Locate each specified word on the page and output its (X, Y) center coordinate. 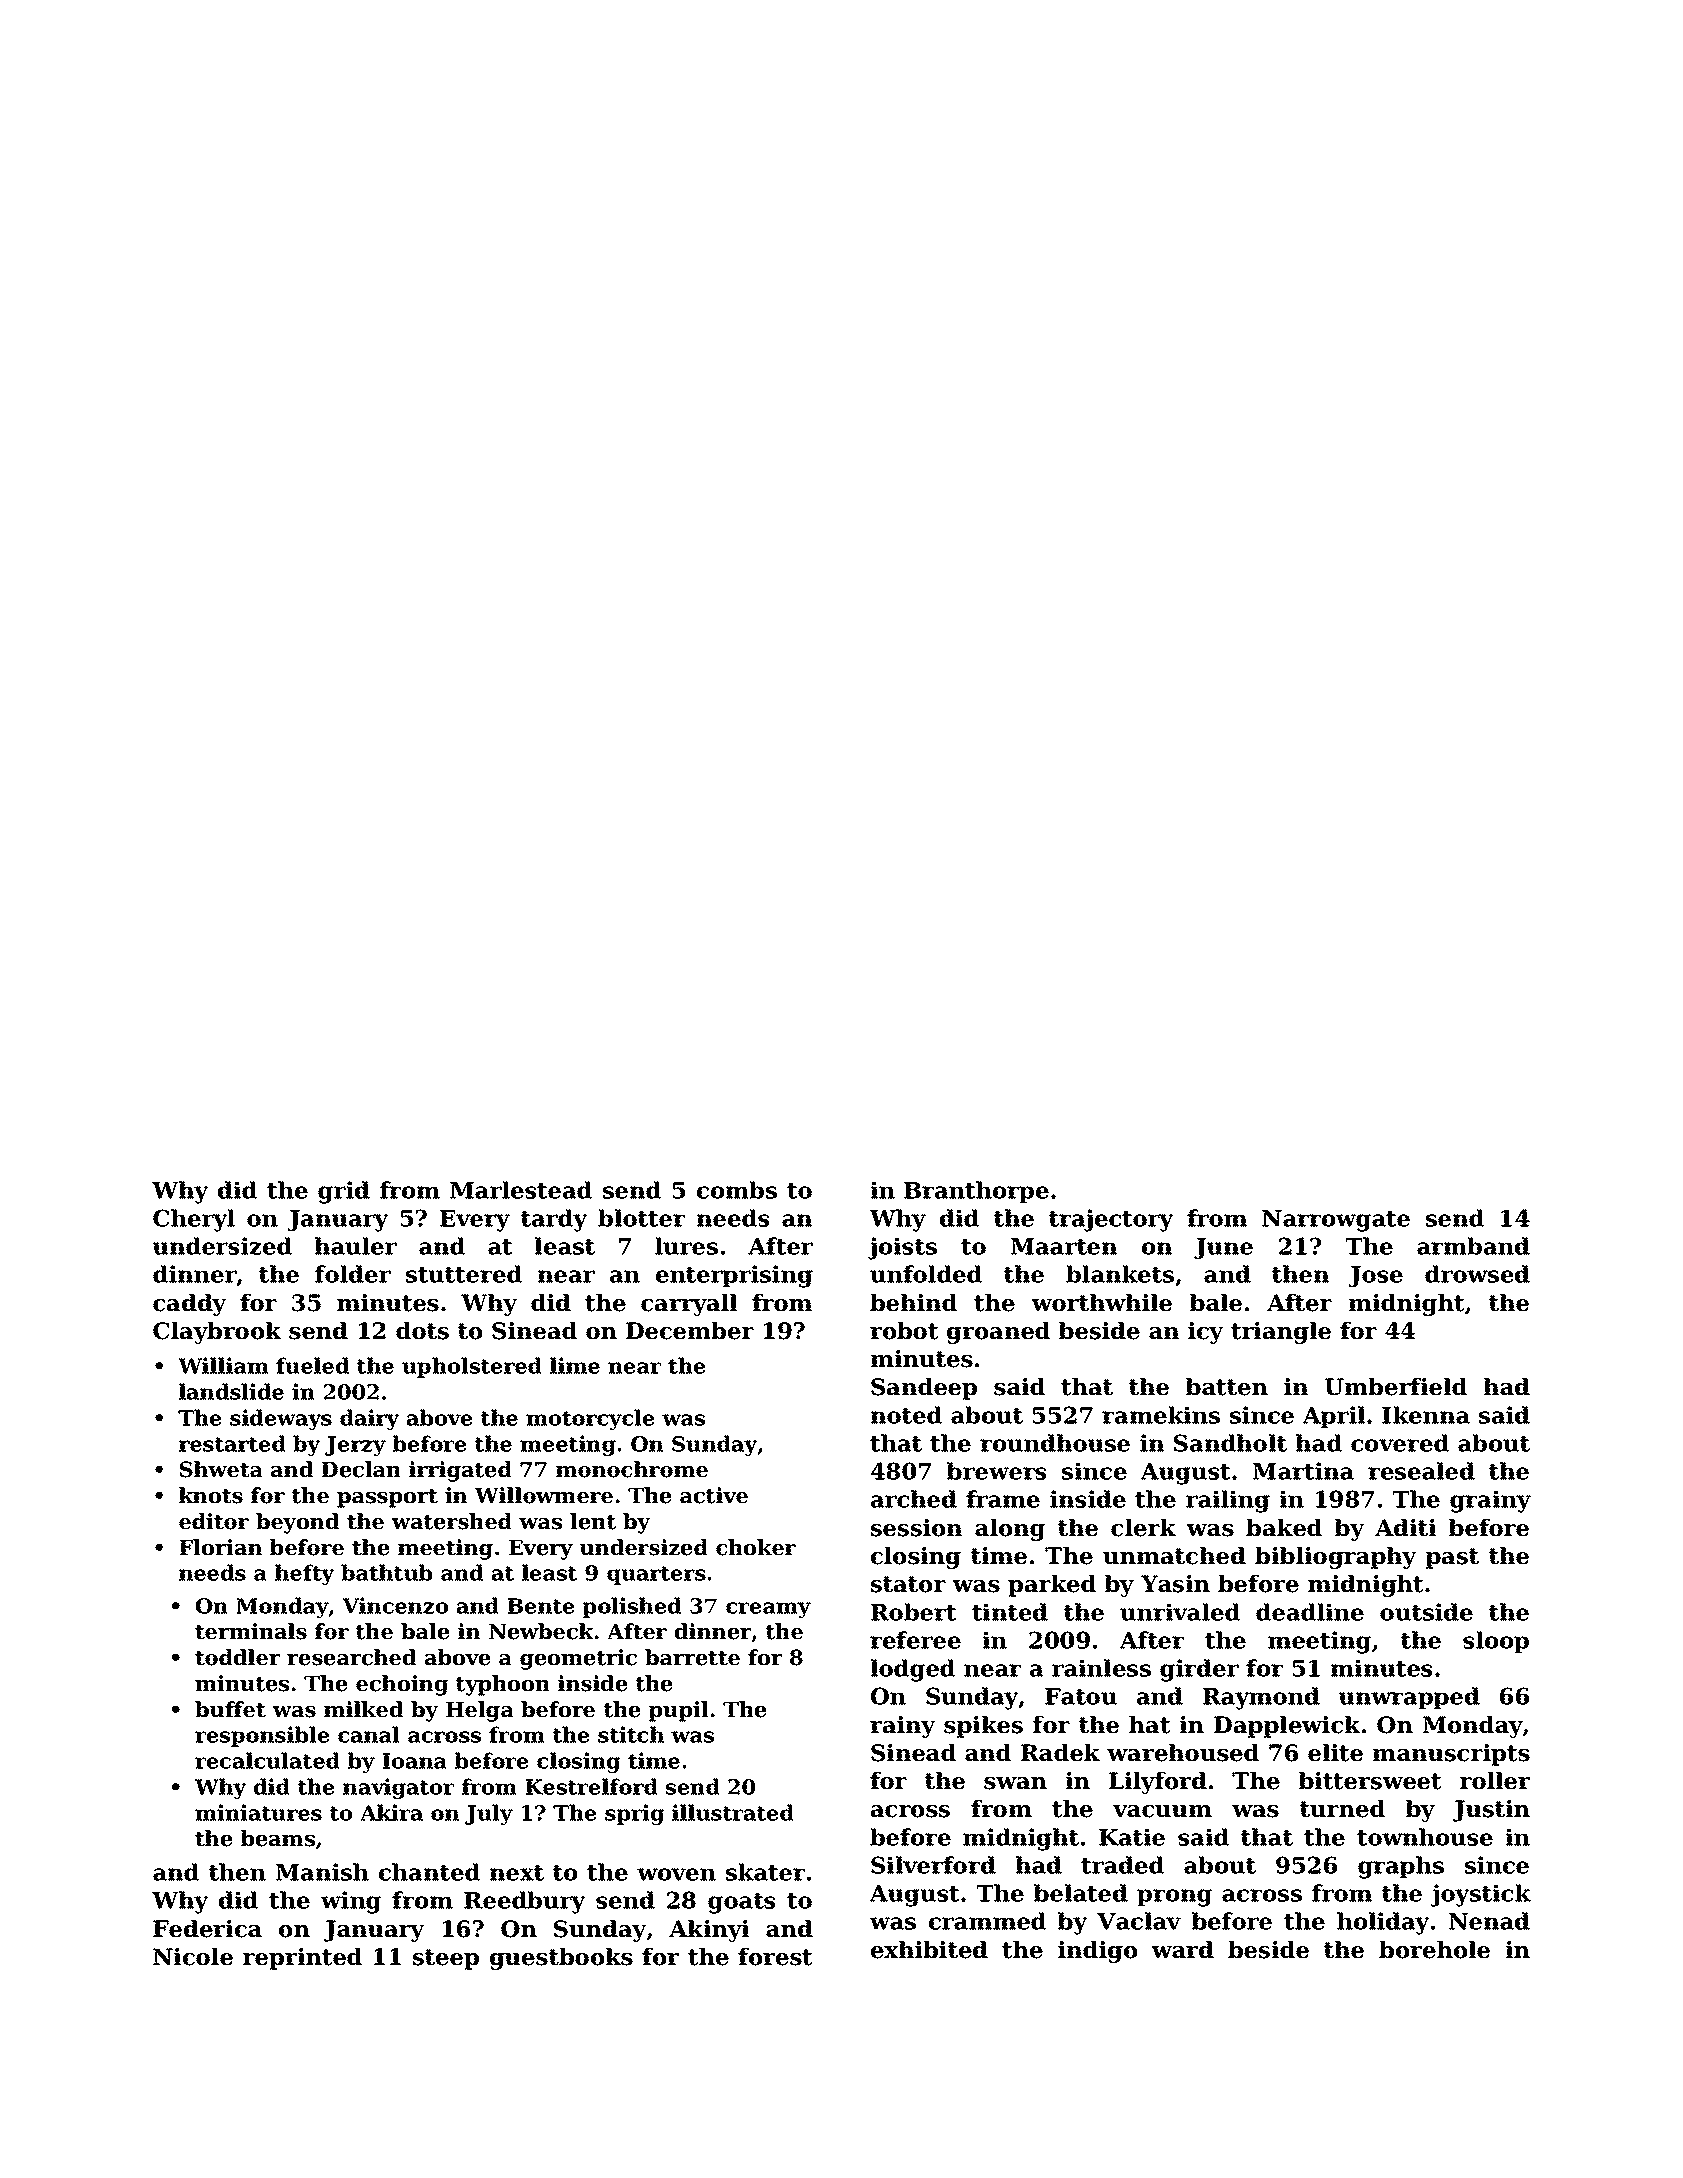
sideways (281, 1419)
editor (214, 1521)
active (714, 1495)
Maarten (1064, 1246)
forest (775, 1957)
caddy (189, 1305)
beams (278, 1838)
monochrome (632, 1469)
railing (1228, 1501)
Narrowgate (1336, 1221)
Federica (207, 1929)
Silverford (933, 1865)
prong (1174, 1898)
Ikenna (1426, 1415)
